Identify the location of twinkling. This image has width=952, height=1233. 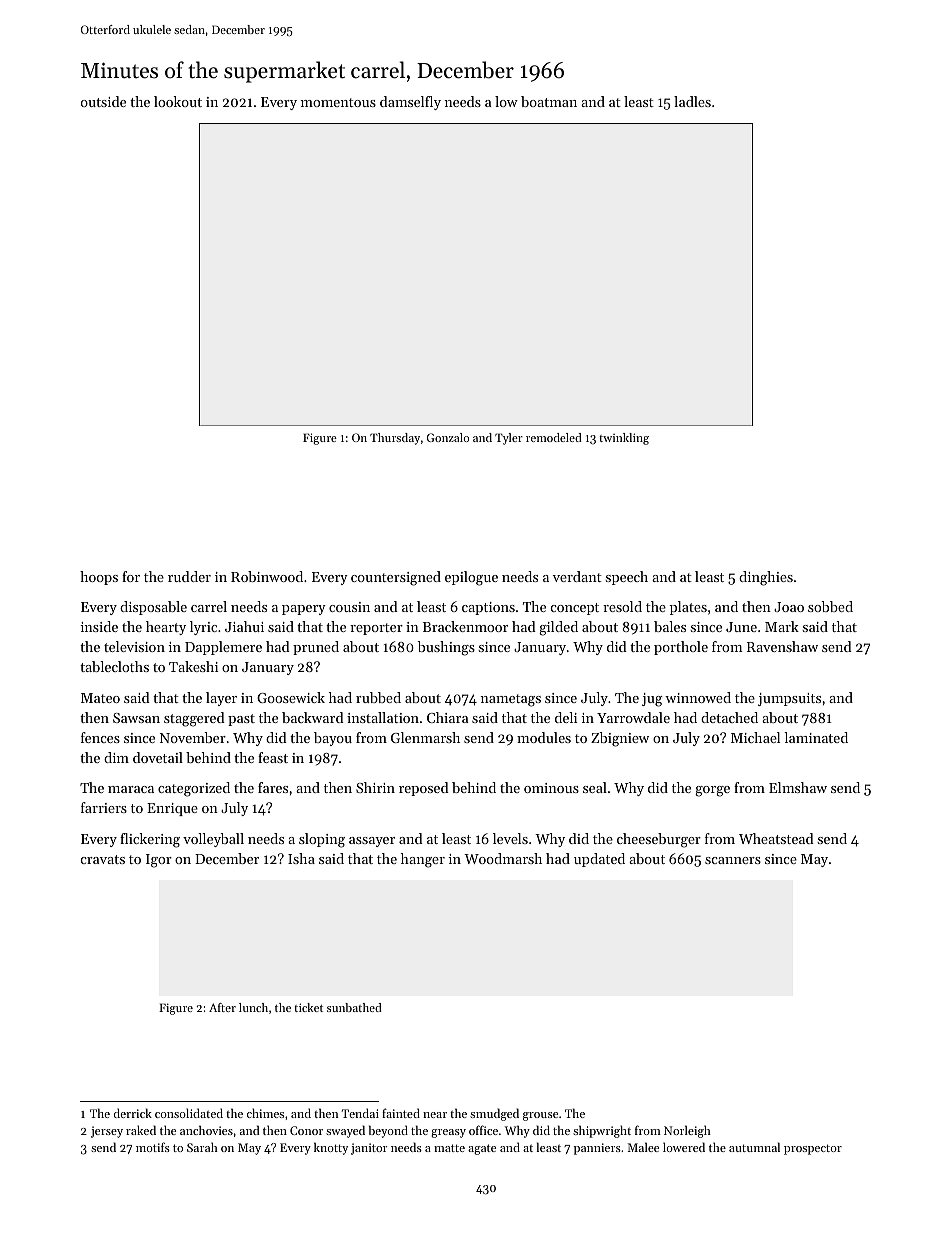
(624, 439).
